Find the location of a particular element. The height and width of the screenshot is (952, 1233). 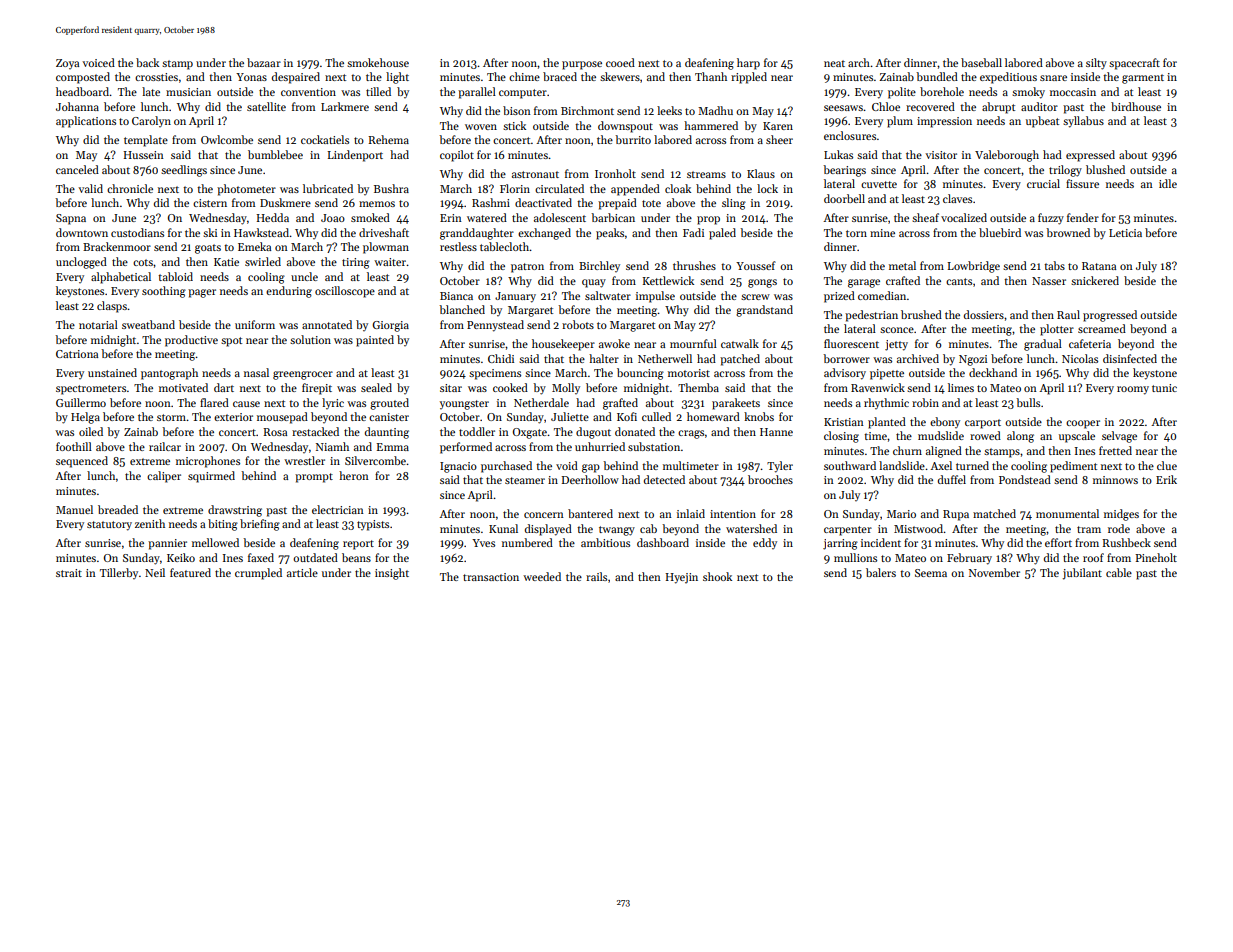

applications is located at coordinates (86, 122).
